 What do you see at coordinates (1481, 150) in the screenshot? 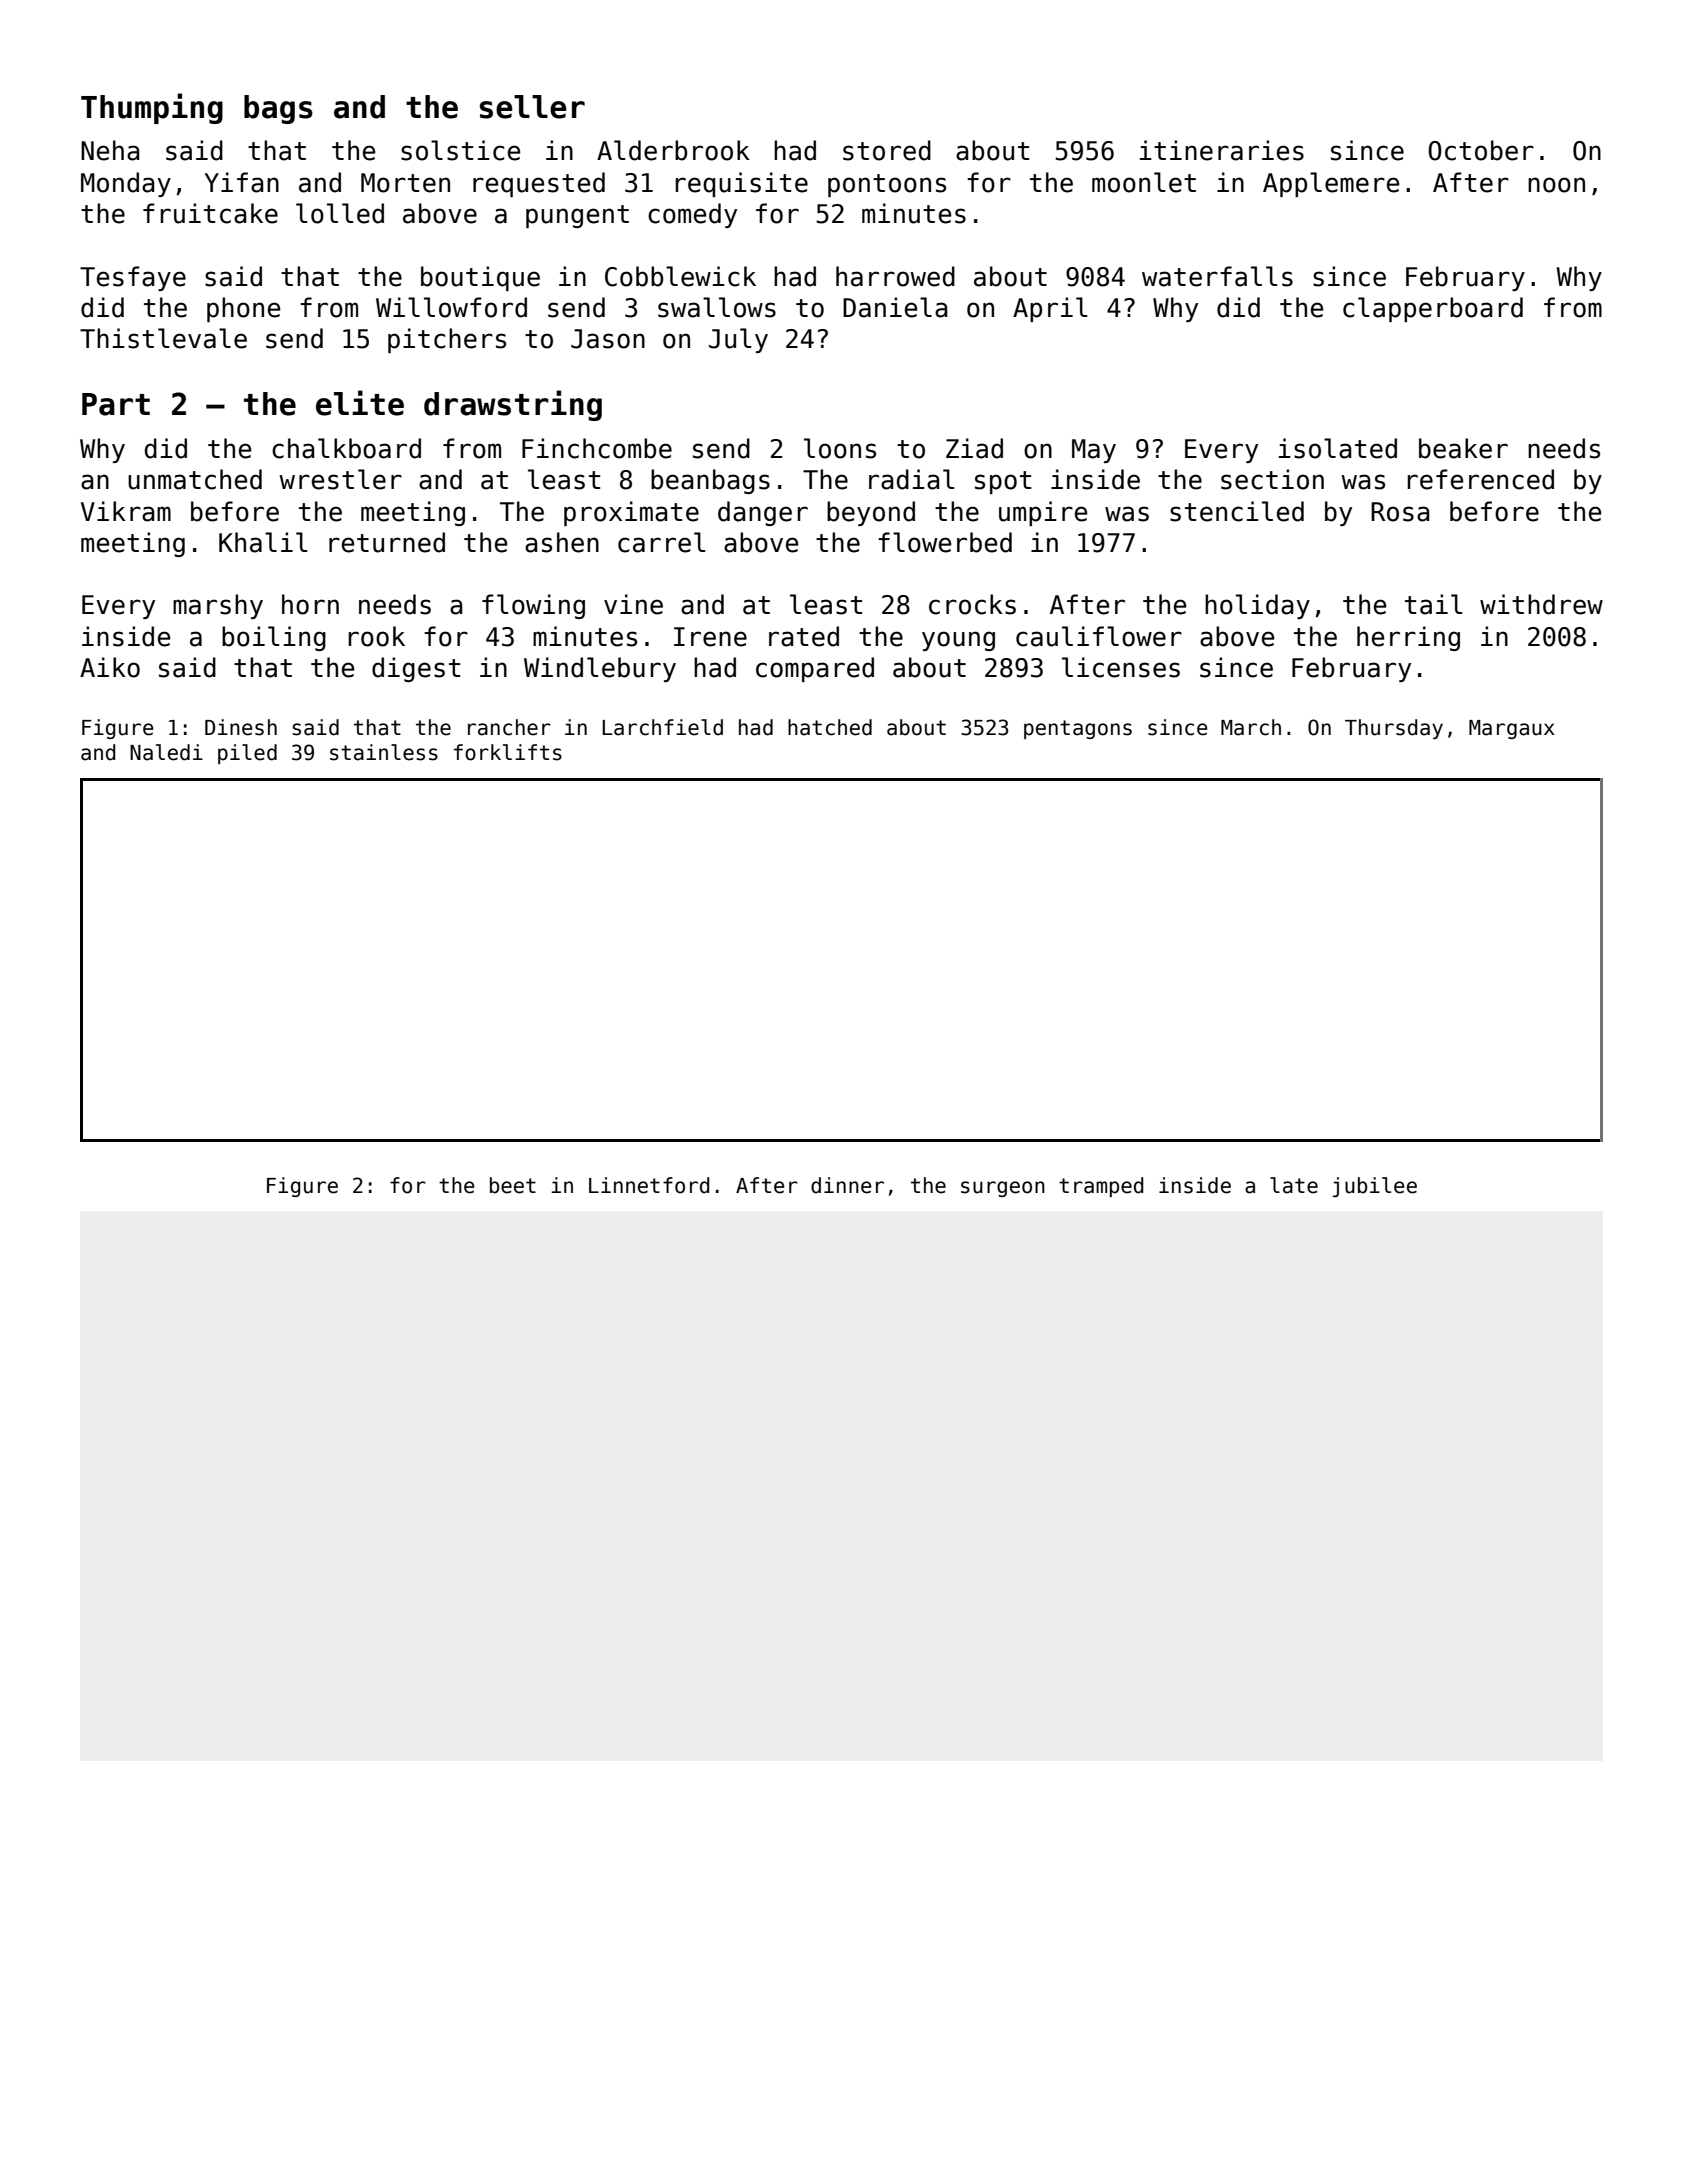
I see `October` at bounding box center [1481, 150].
